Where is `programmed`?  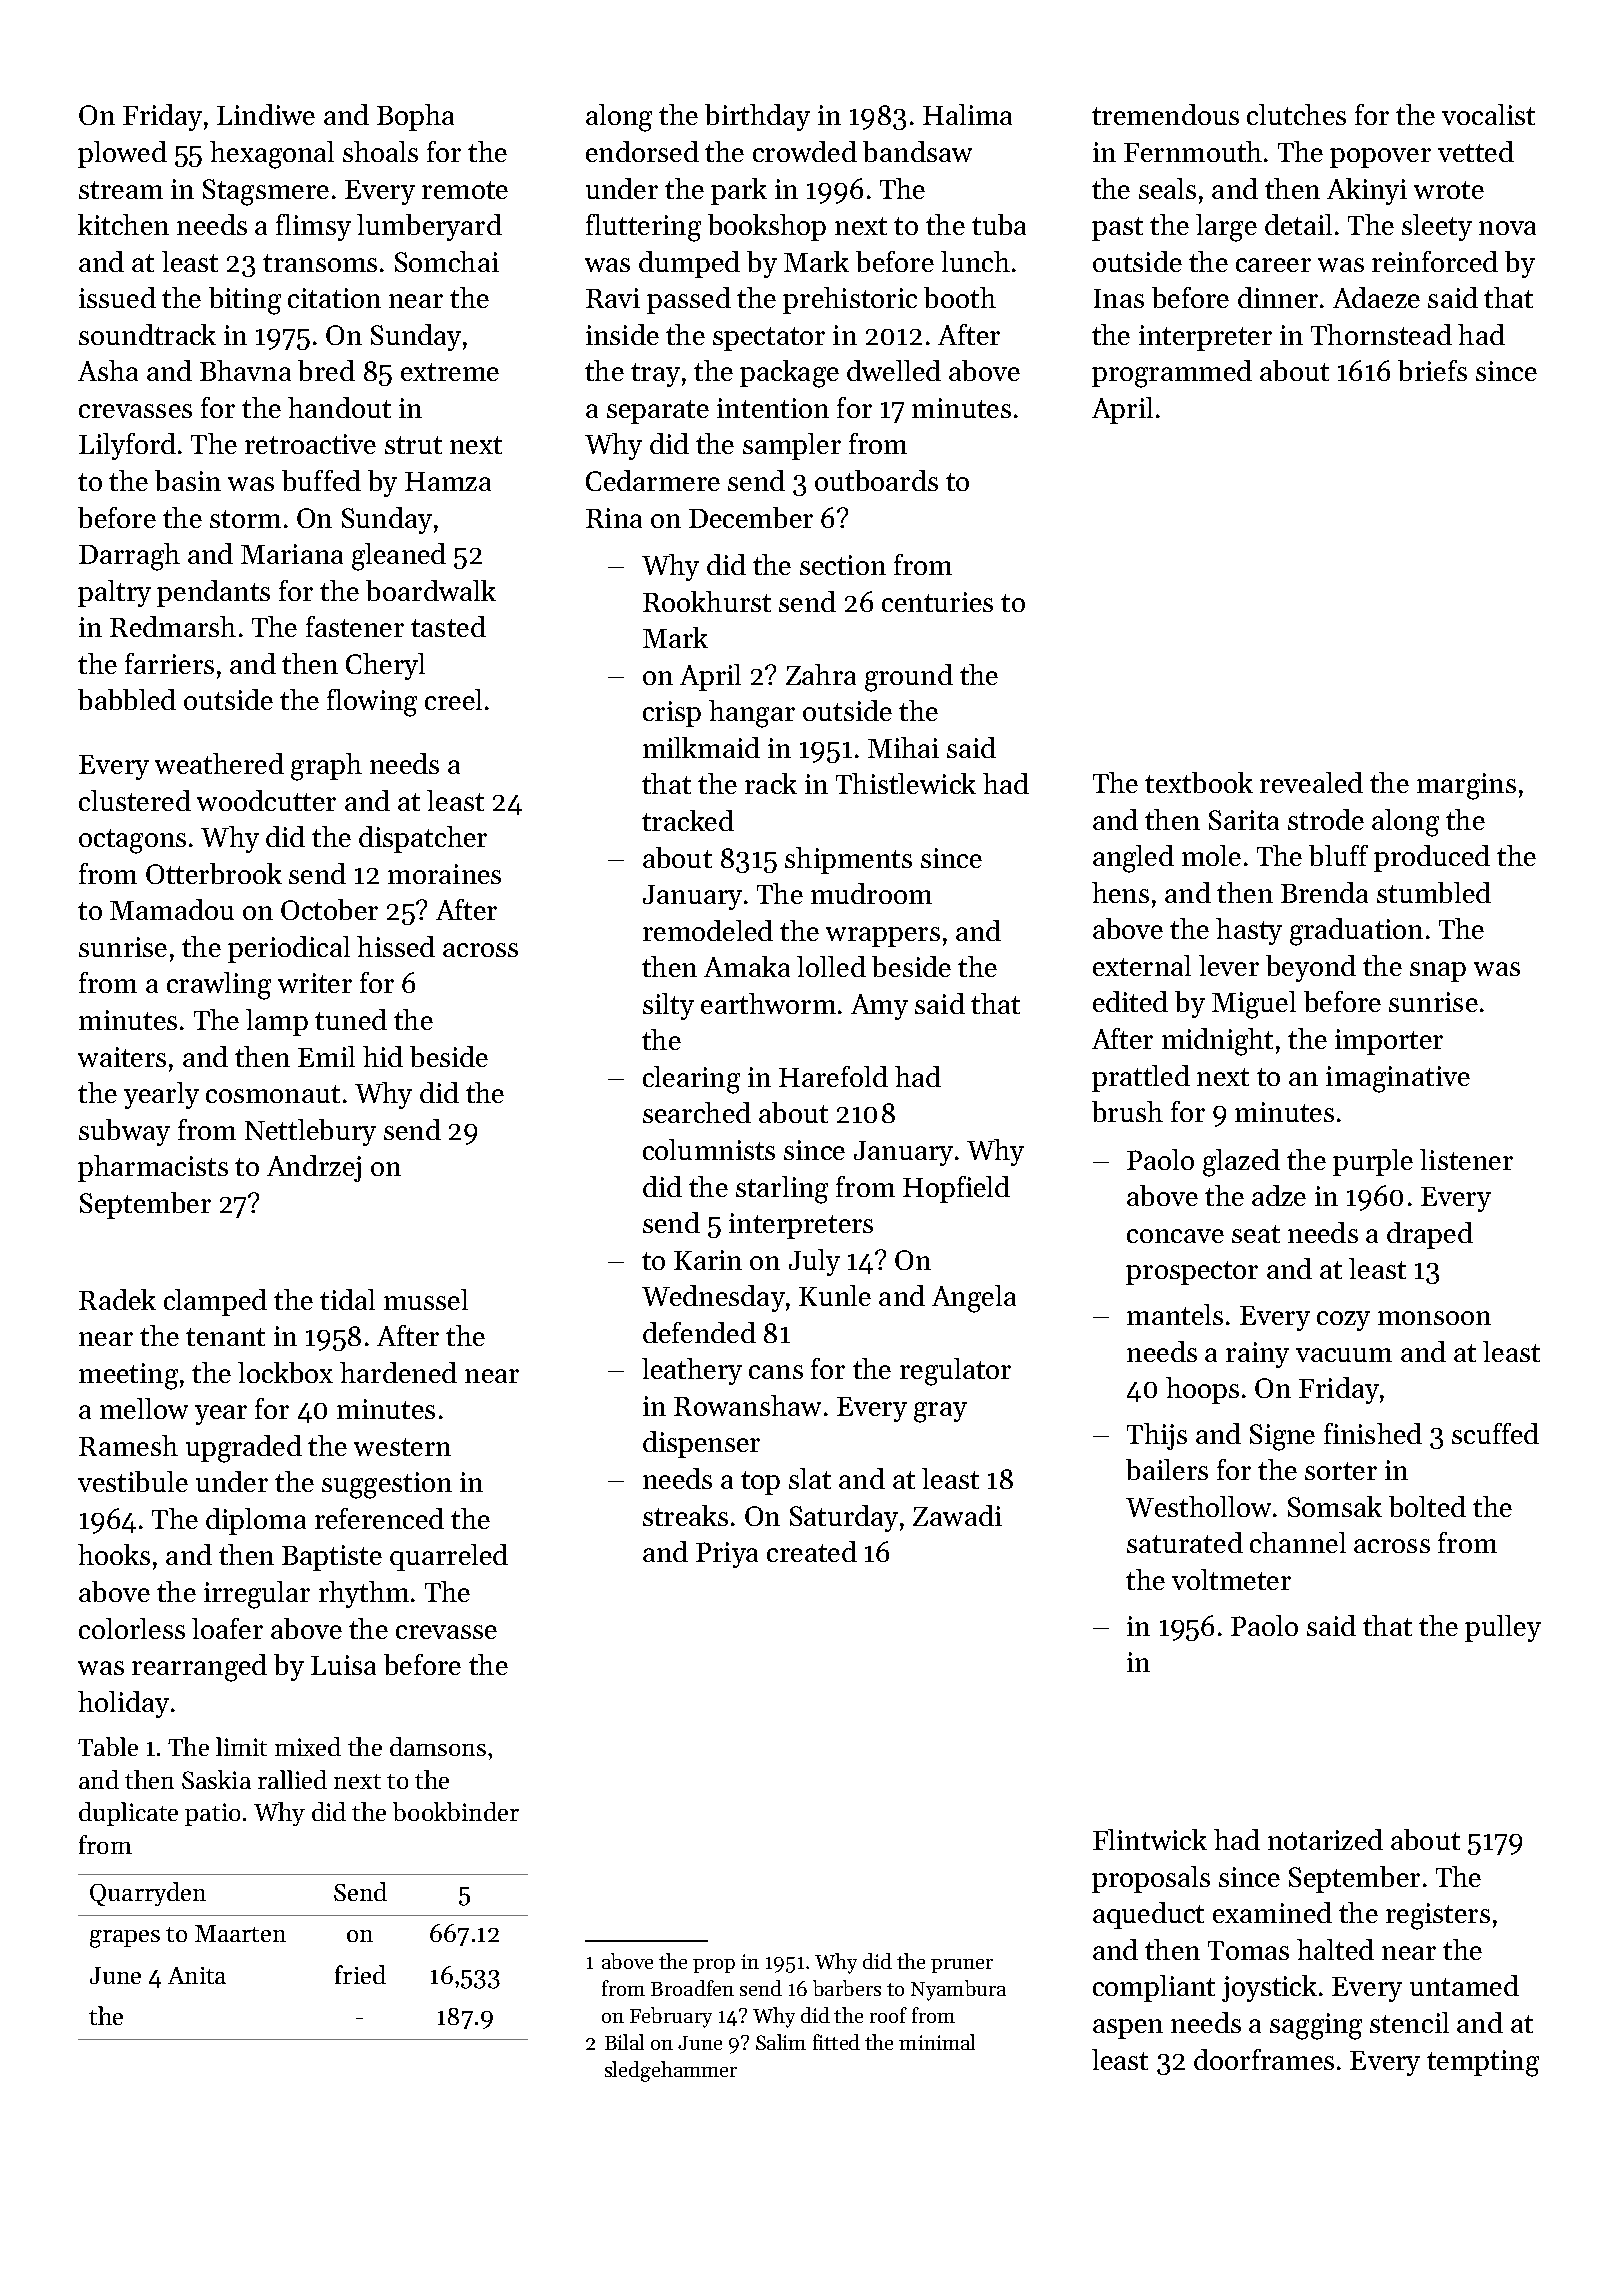
programmed is located at coordinates (1172, 374).
